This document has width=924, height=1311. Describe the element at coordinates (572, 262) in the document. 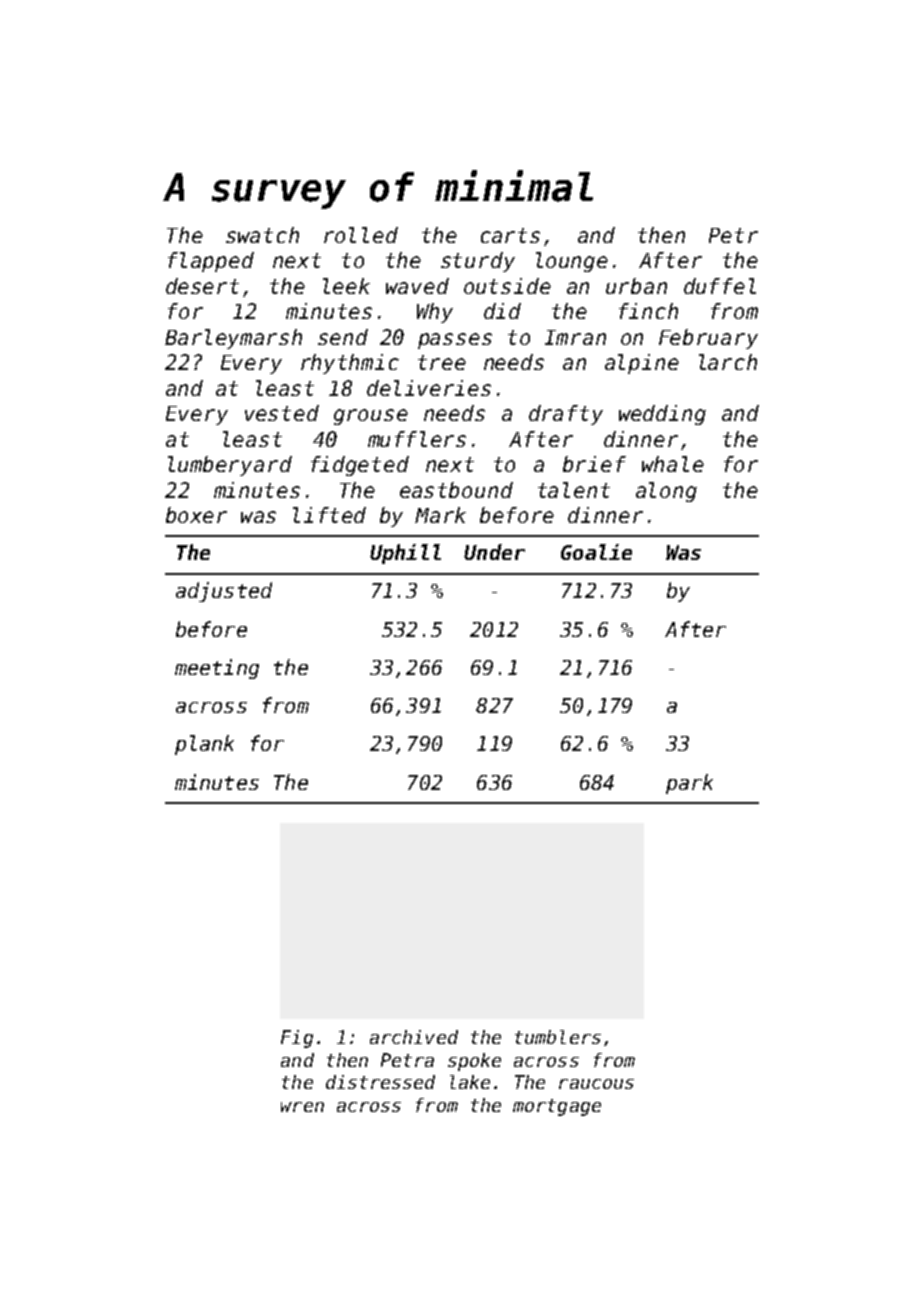

I see `lounge` at that location.
